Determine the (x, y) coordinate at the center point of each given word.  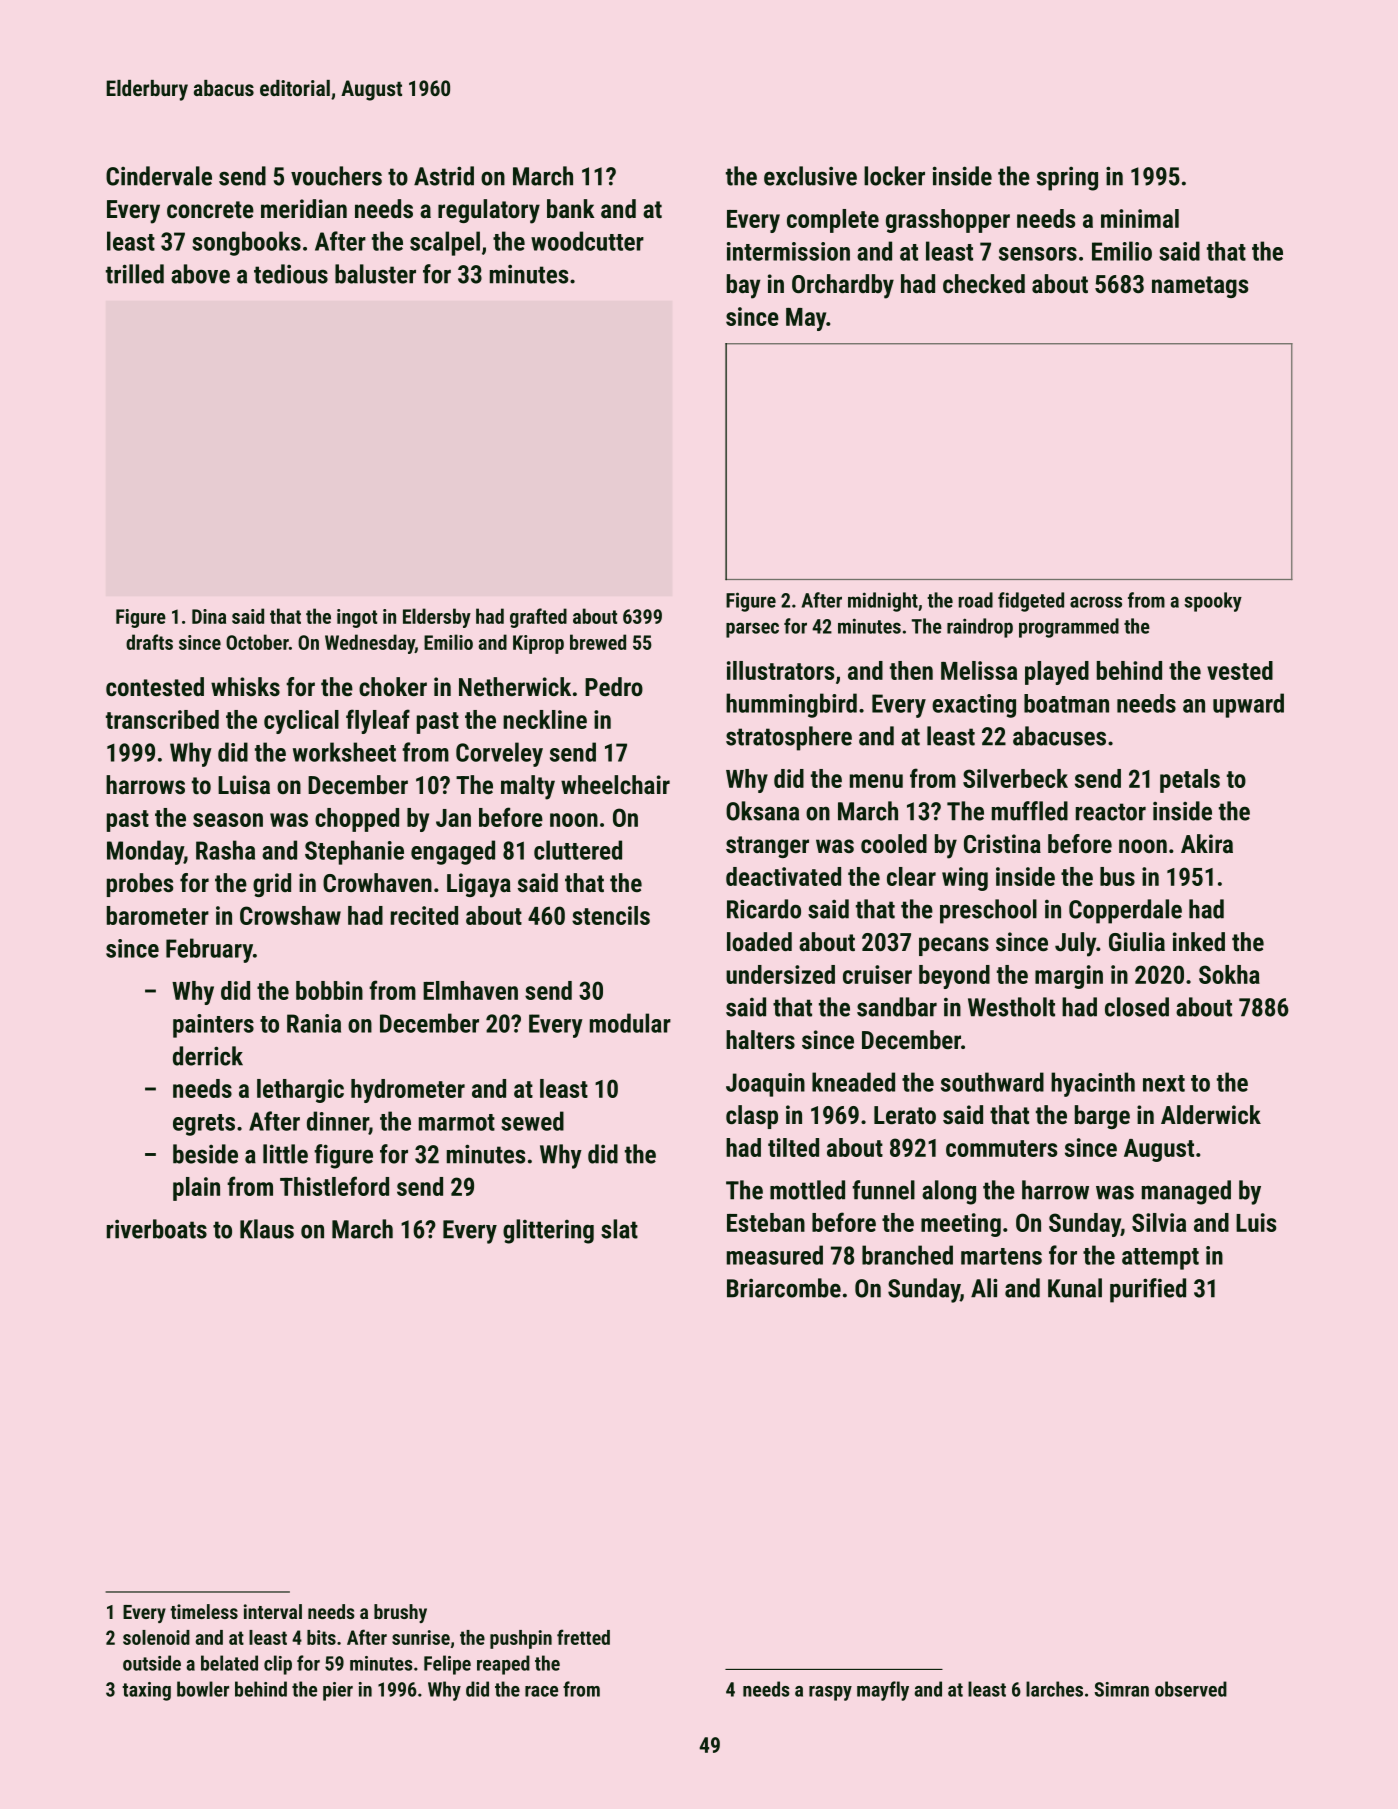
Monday (145, 852)
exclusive (810, 176)
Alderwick (1211, 1114)
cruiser (877, 974)
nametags (1200, 287)
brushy (400, 1613)
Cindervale (159, 176)
